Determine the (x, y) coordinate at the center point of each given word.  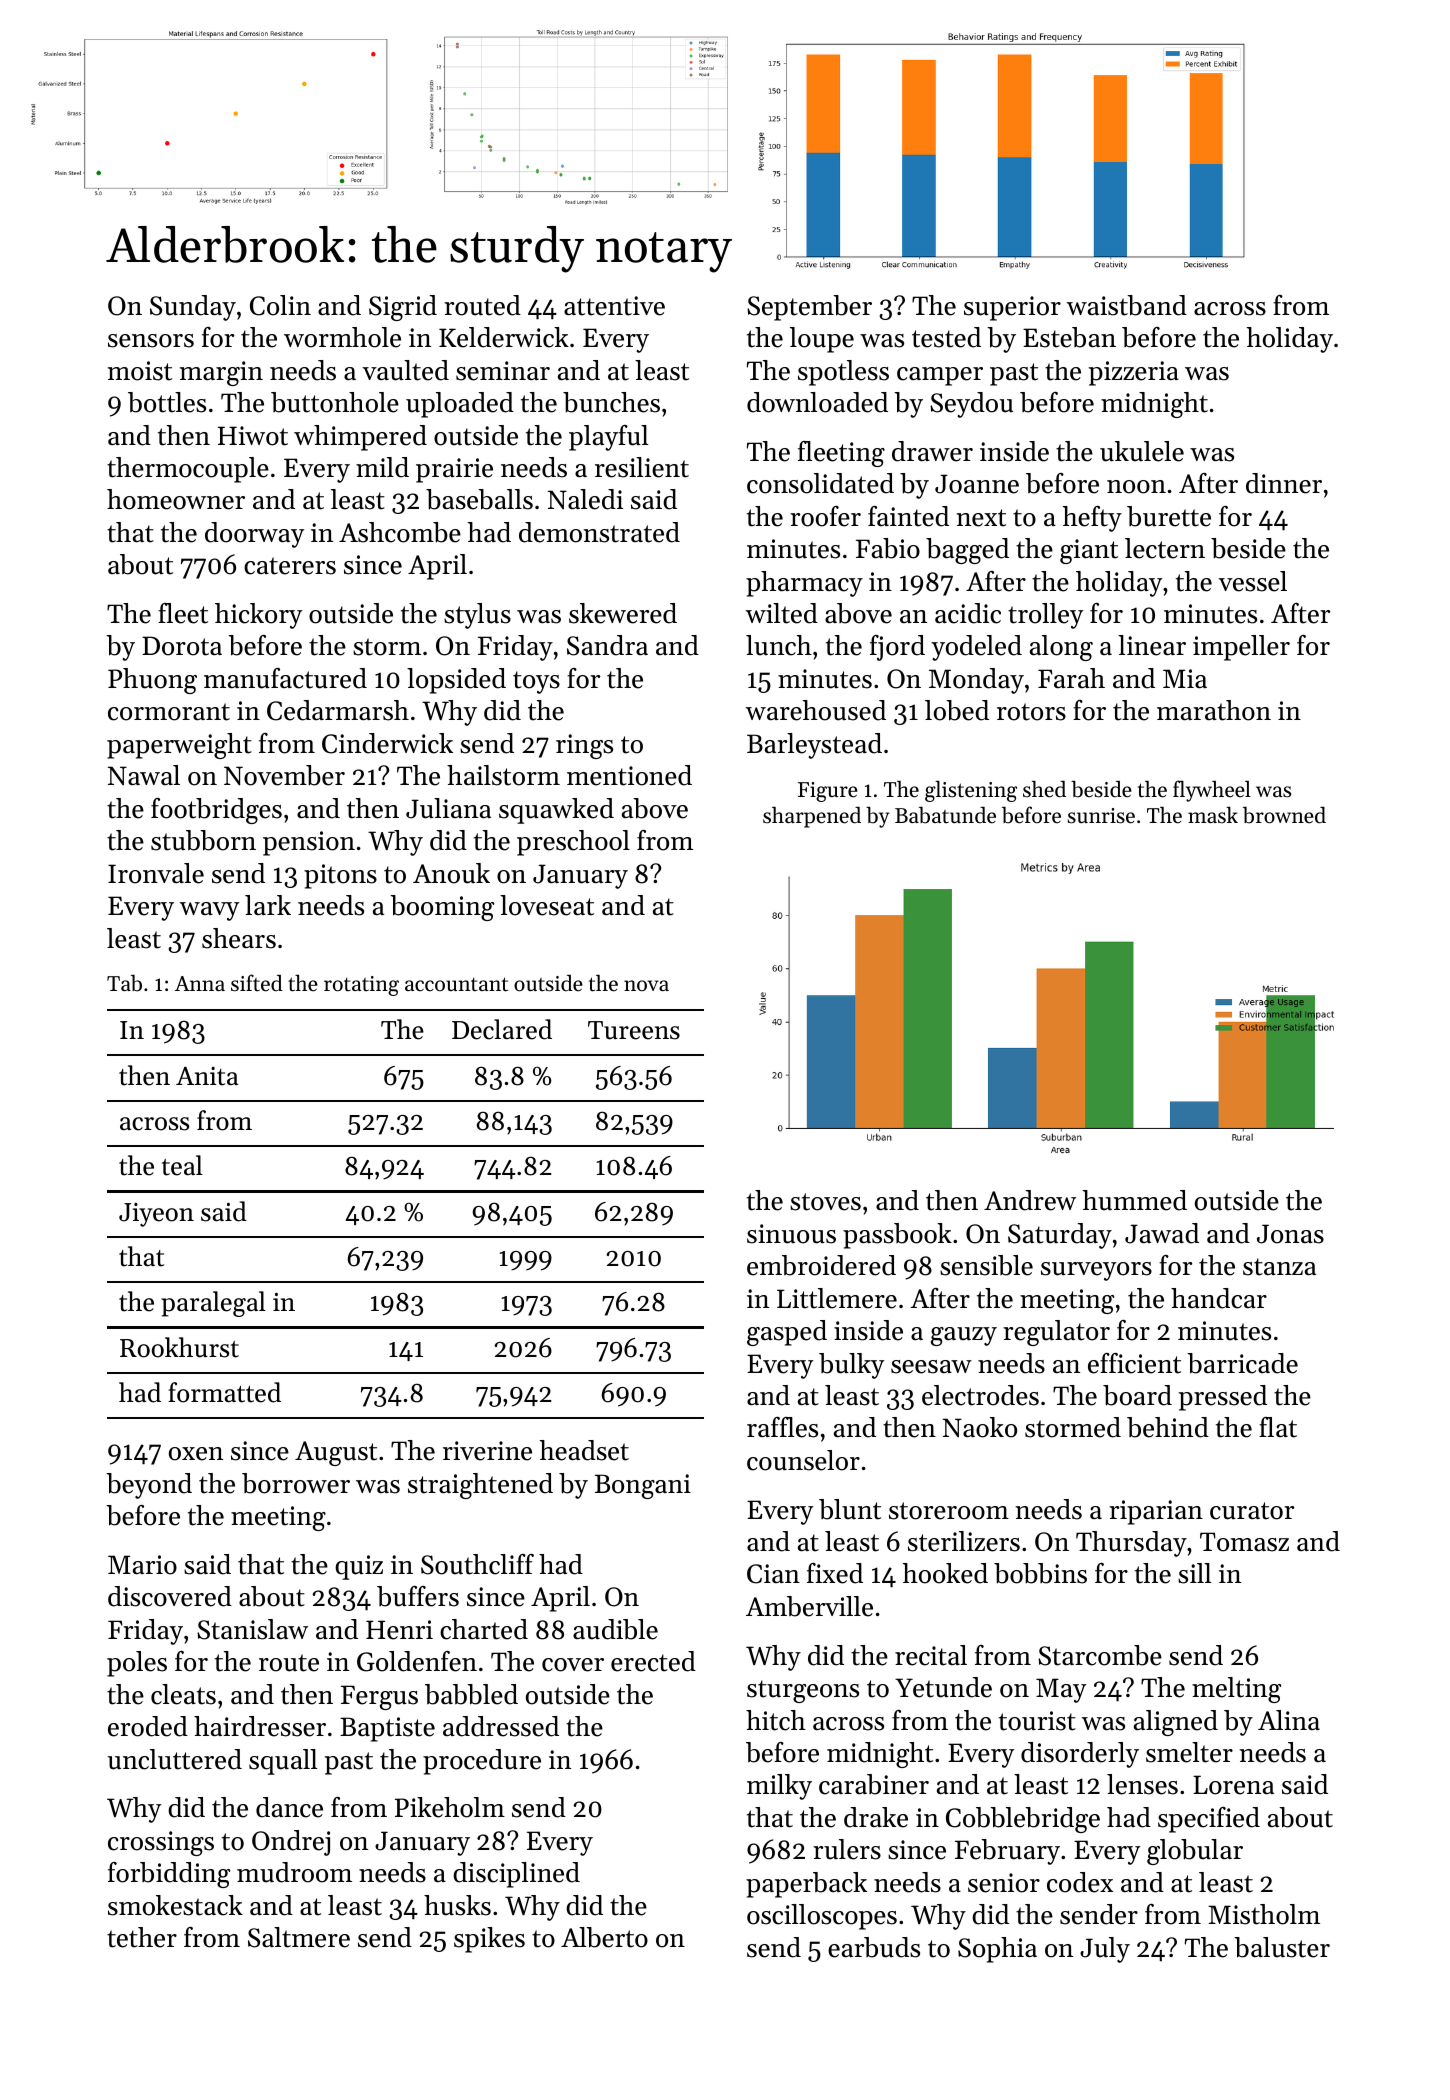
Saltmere (299, 1937)
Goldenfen (417, 1661)
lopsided (456, 681)
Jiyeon (156, 1215)
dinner (1284, 483)
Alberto (604, 1937)
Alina (1289, 1720)
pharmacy (804, 584)
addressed (501, 1726)
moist (140, 371)
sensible (986, 1265)
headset (584, 1450)
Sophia (997, 1950)
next (981, 518)
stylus (477, 616)
